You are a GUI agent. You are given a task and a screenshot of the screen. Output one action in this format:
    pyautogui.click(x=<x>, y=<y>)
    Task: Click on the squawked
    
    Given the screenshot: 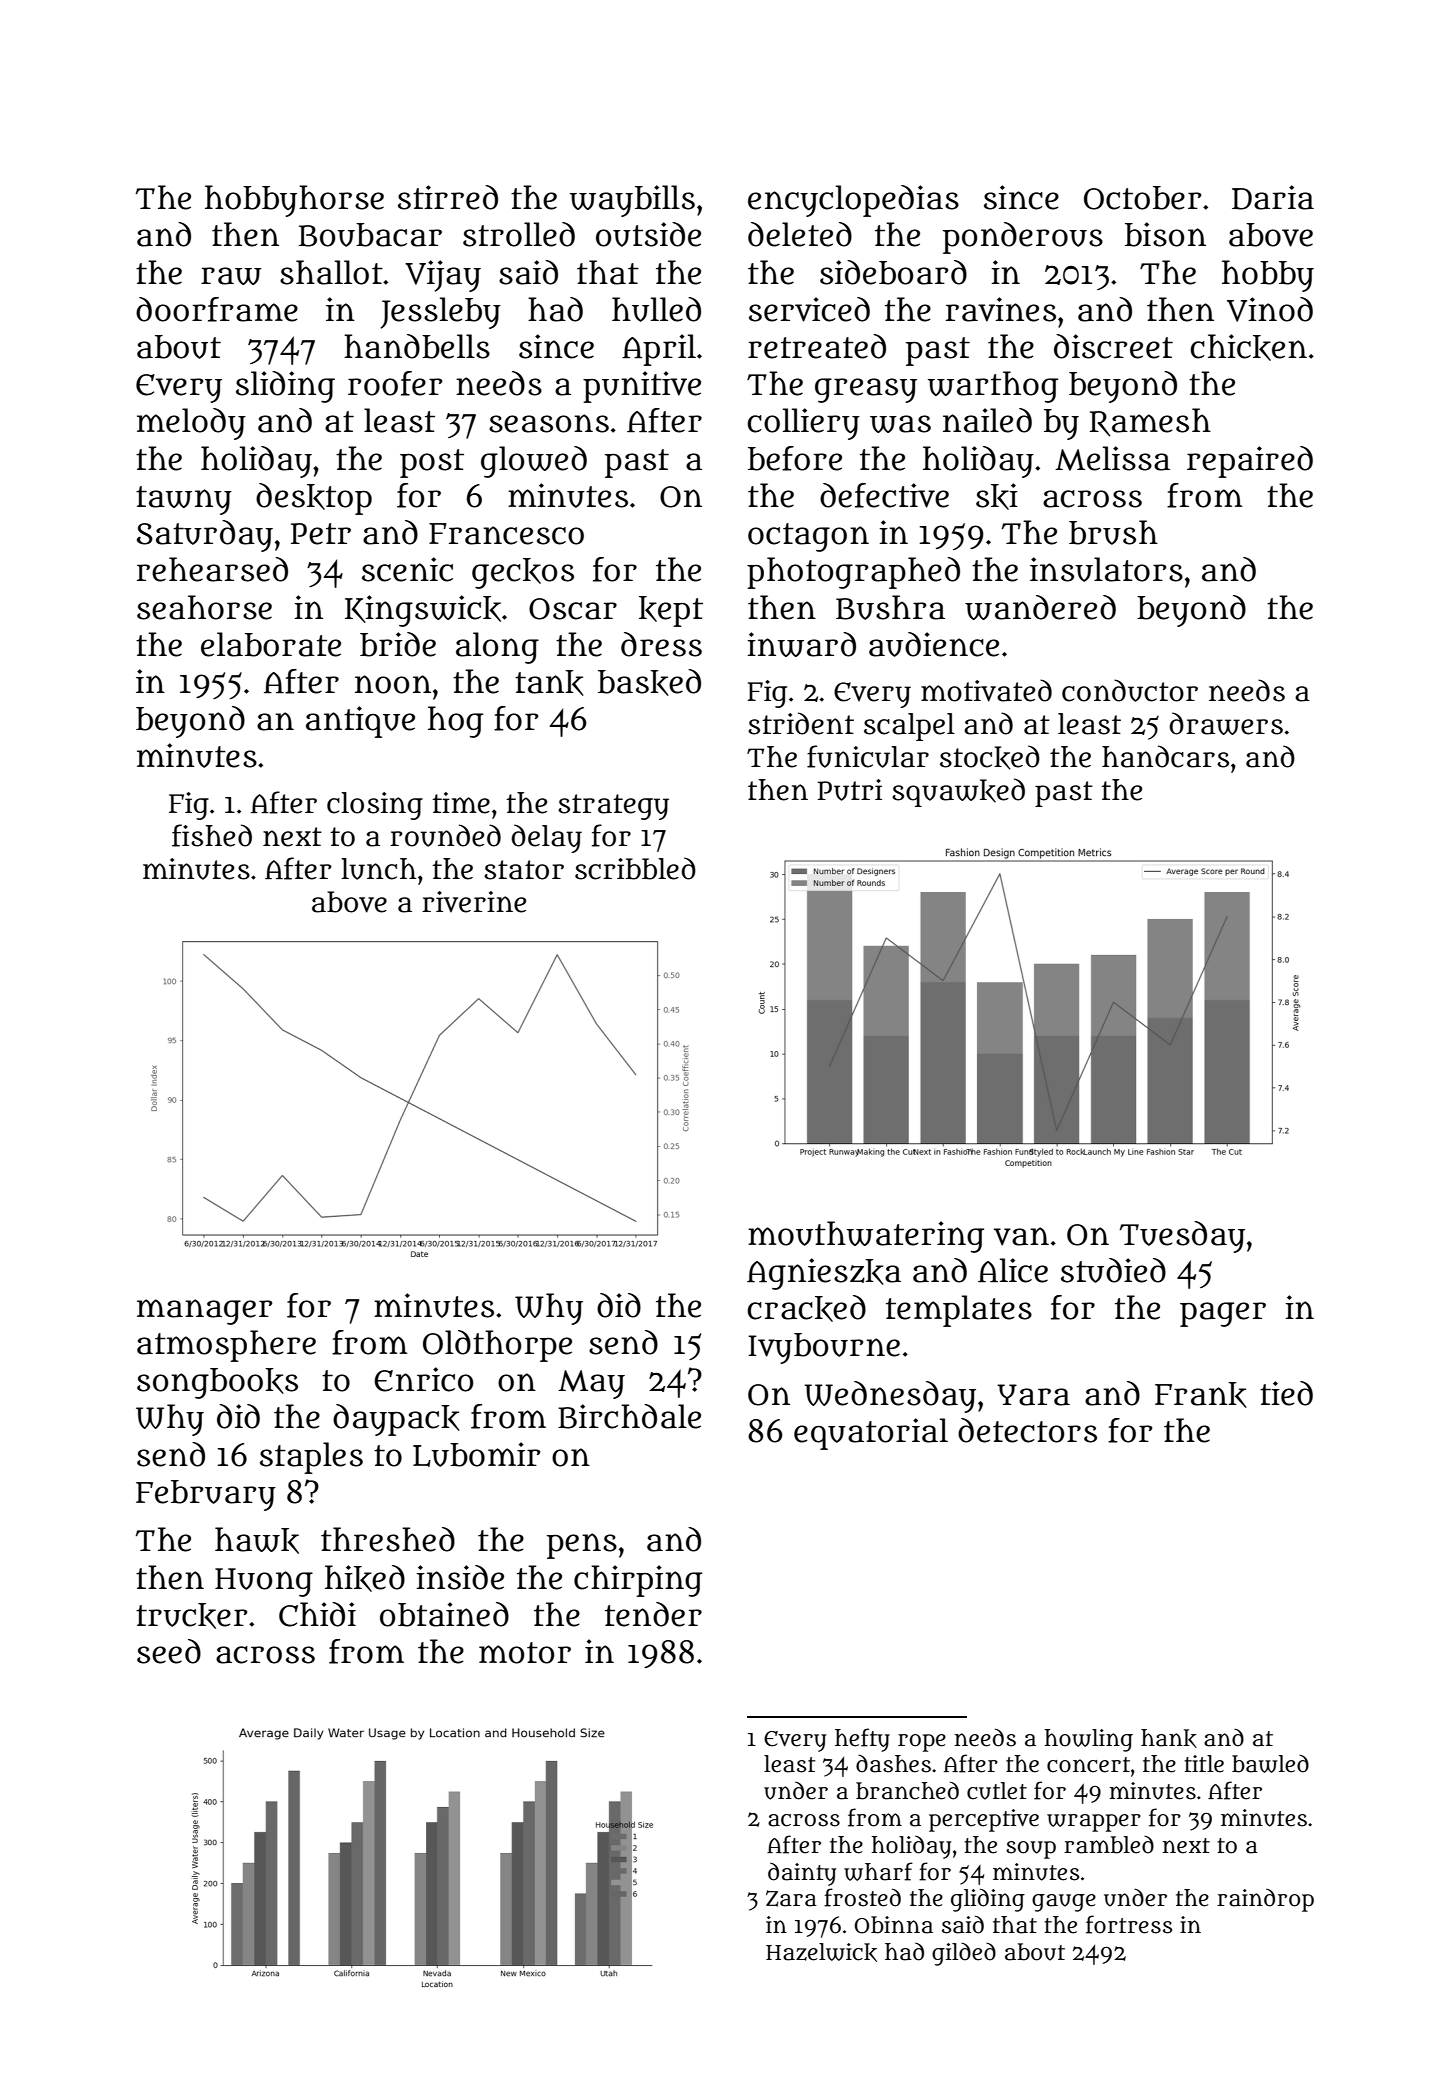 What is the action you would take?
    pyautogui.click(x=958, y=792)
